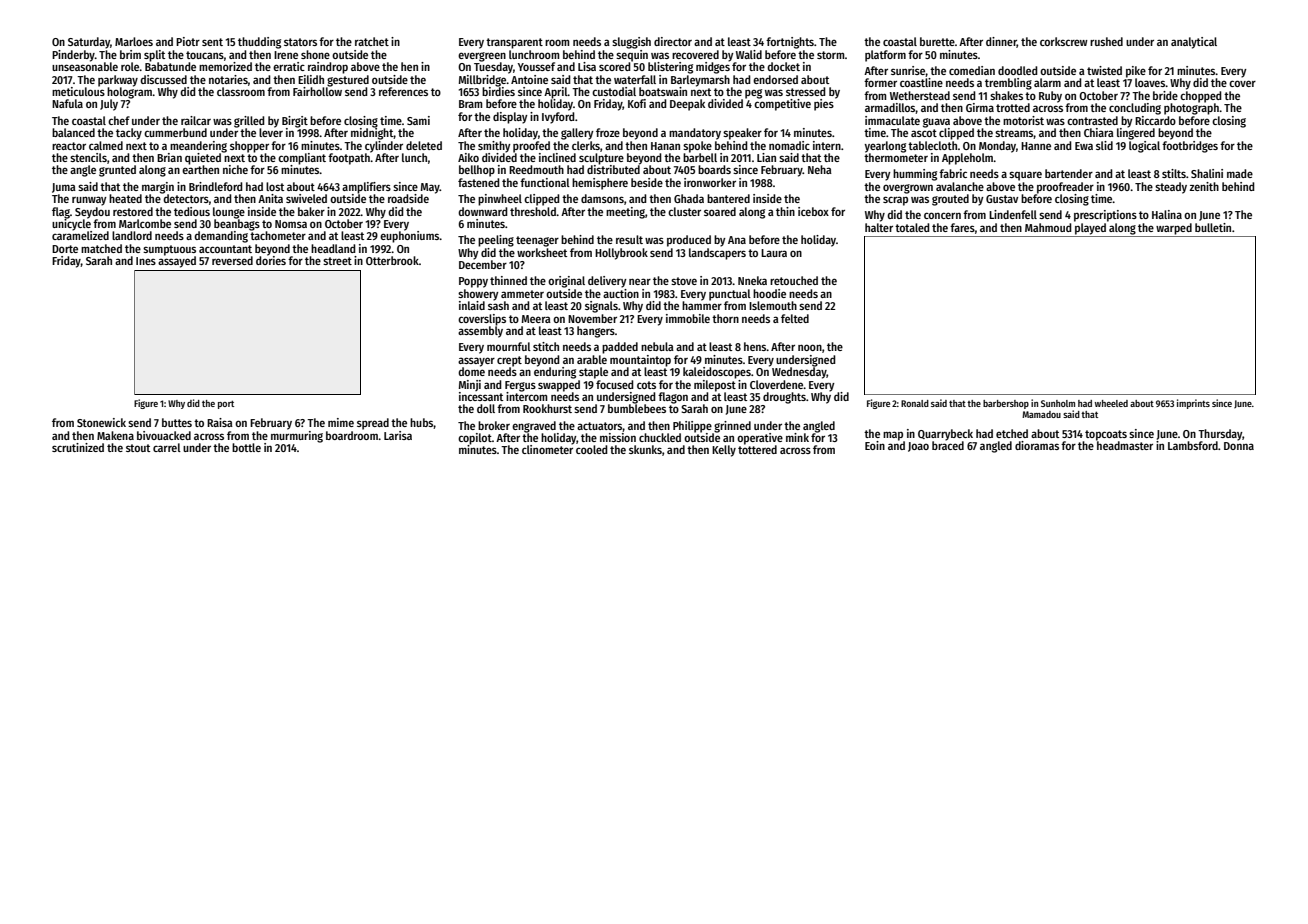  Describe the element at coordinates (635, 79) in the image. I see `waterfall` at that location.
